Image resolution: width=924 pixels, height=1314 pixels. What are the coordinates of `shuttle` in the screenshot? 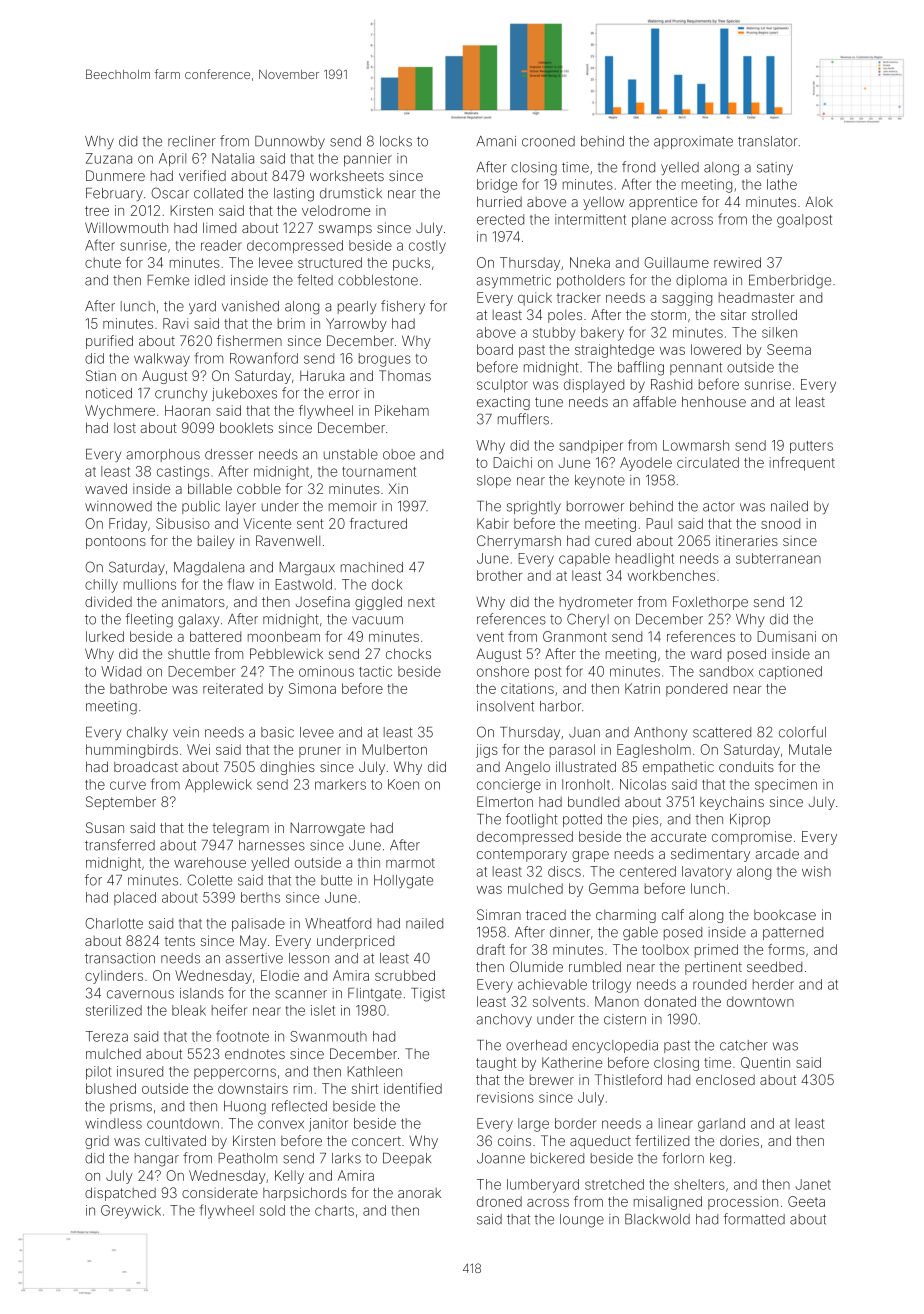 It's located at (189, 653).
